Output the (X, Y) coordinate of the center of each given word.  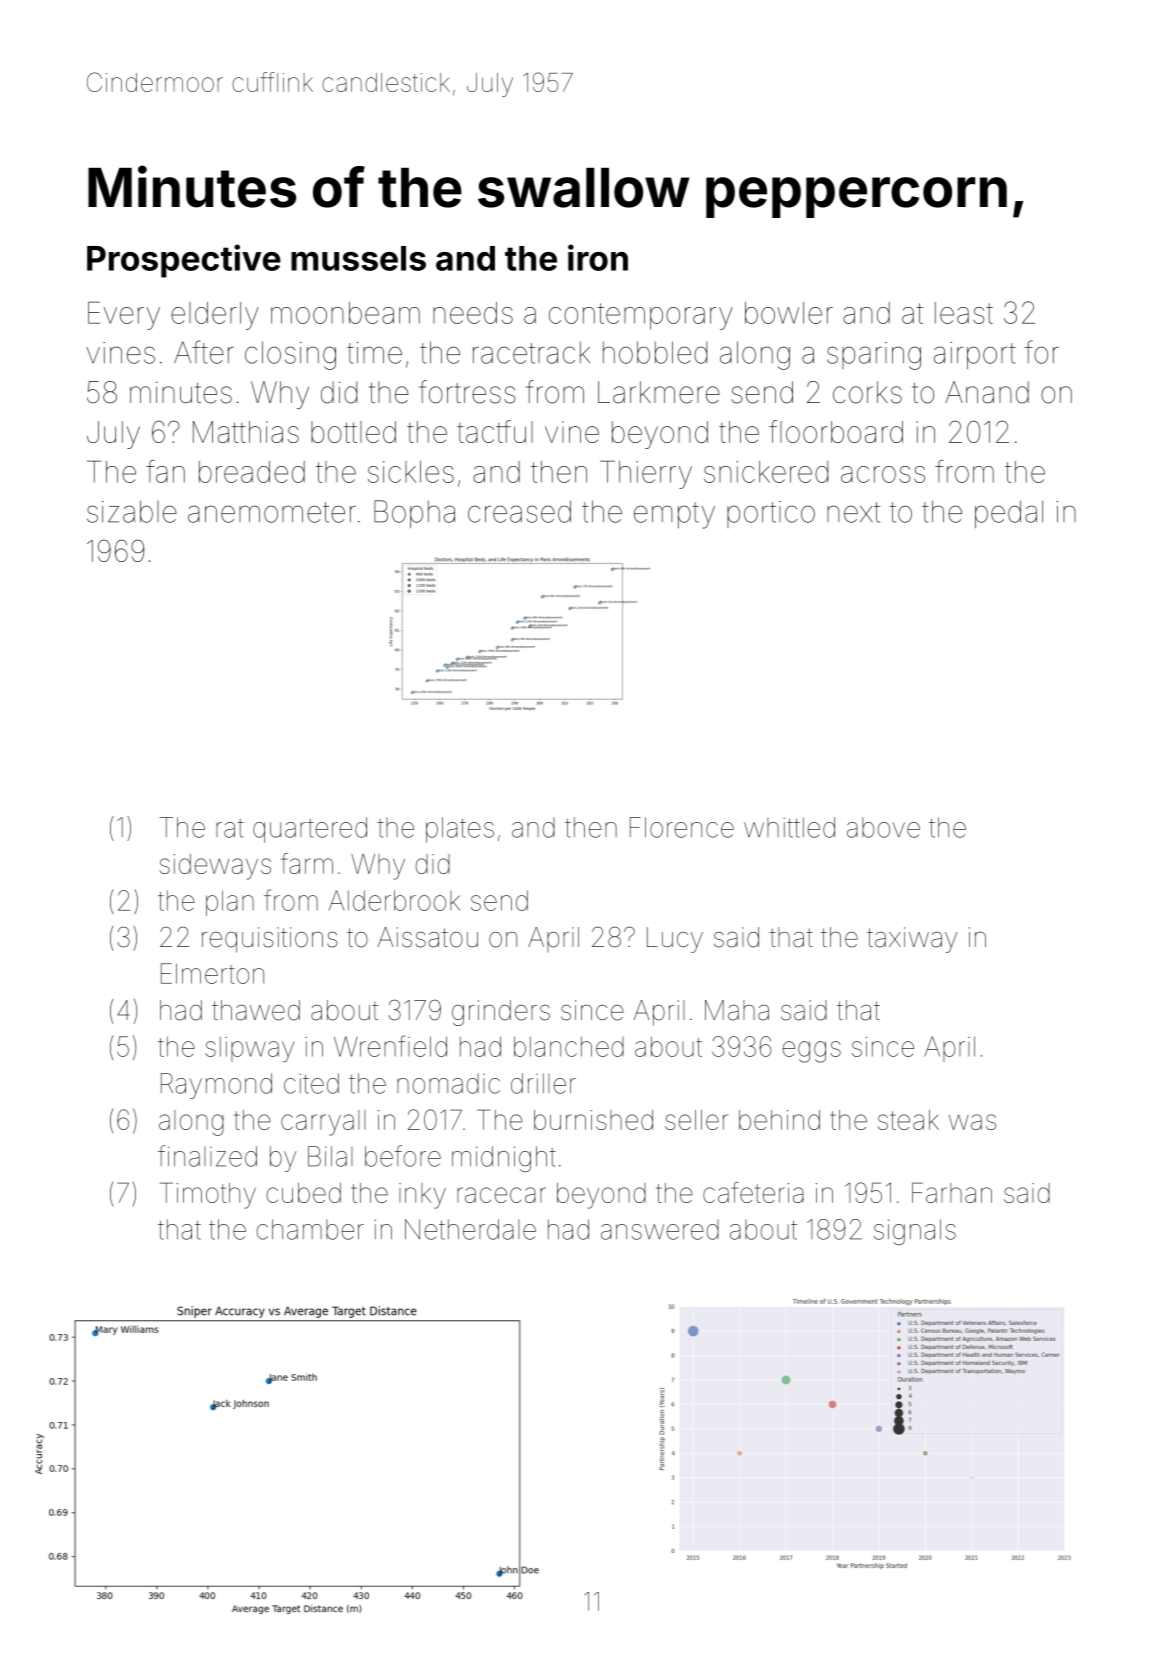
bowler (789, 313)
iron (598, 257)
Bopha (414, 514)
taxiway (912, 940)
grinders (501, 1013)
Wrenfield (390, 1046)
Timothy (208, 1195)
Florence (682, 827)
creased (519, 511)
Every (124, 316)
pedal (1009, 514)
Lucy (675, 940)
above (883, 827)
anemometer (272, 512)
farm (307, 863)
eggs (812, 1052)
